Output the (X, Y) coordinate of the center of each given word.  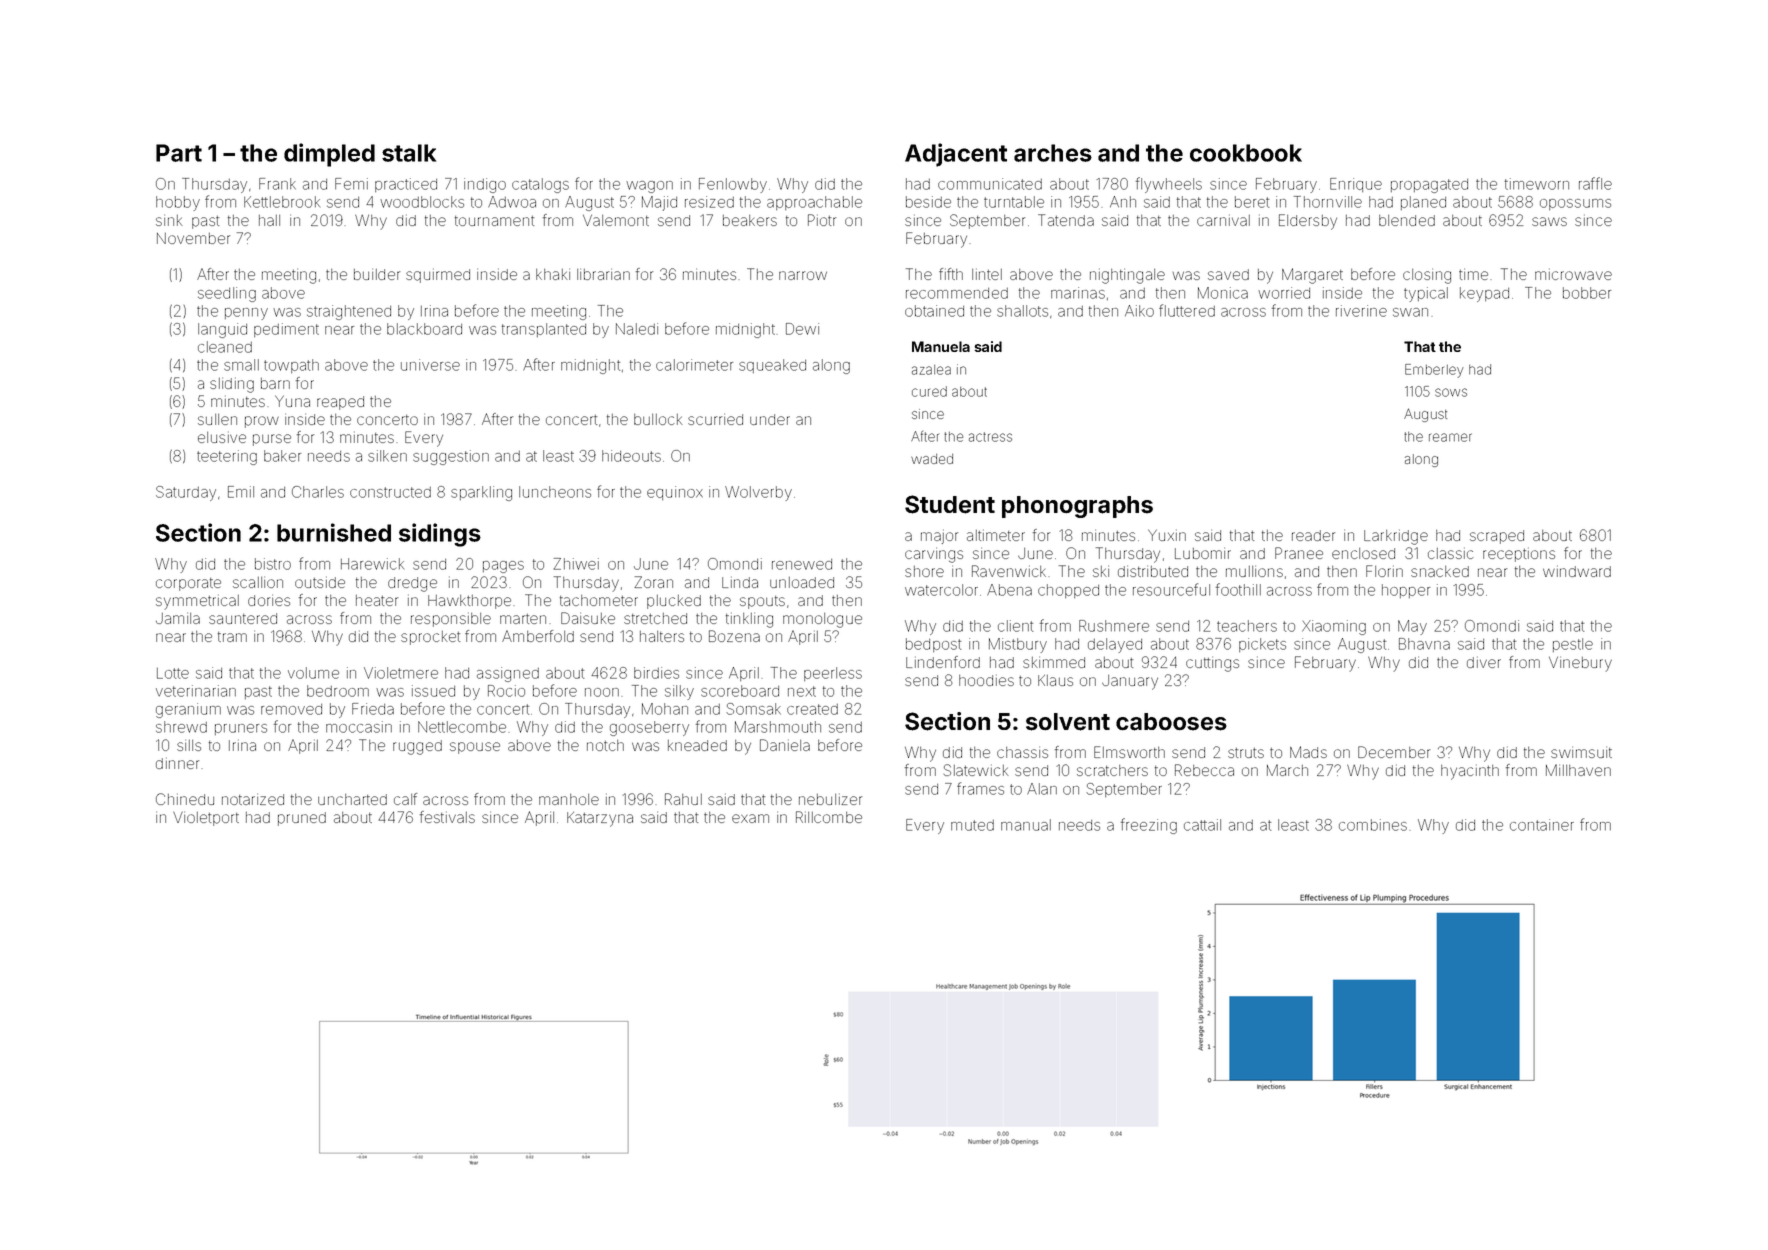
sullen (217, 419)
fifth (951, 274)
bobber (1587, 293)
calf (405, 799)
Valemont (616, 220)
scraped (1497, 537)
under (770, 419)
